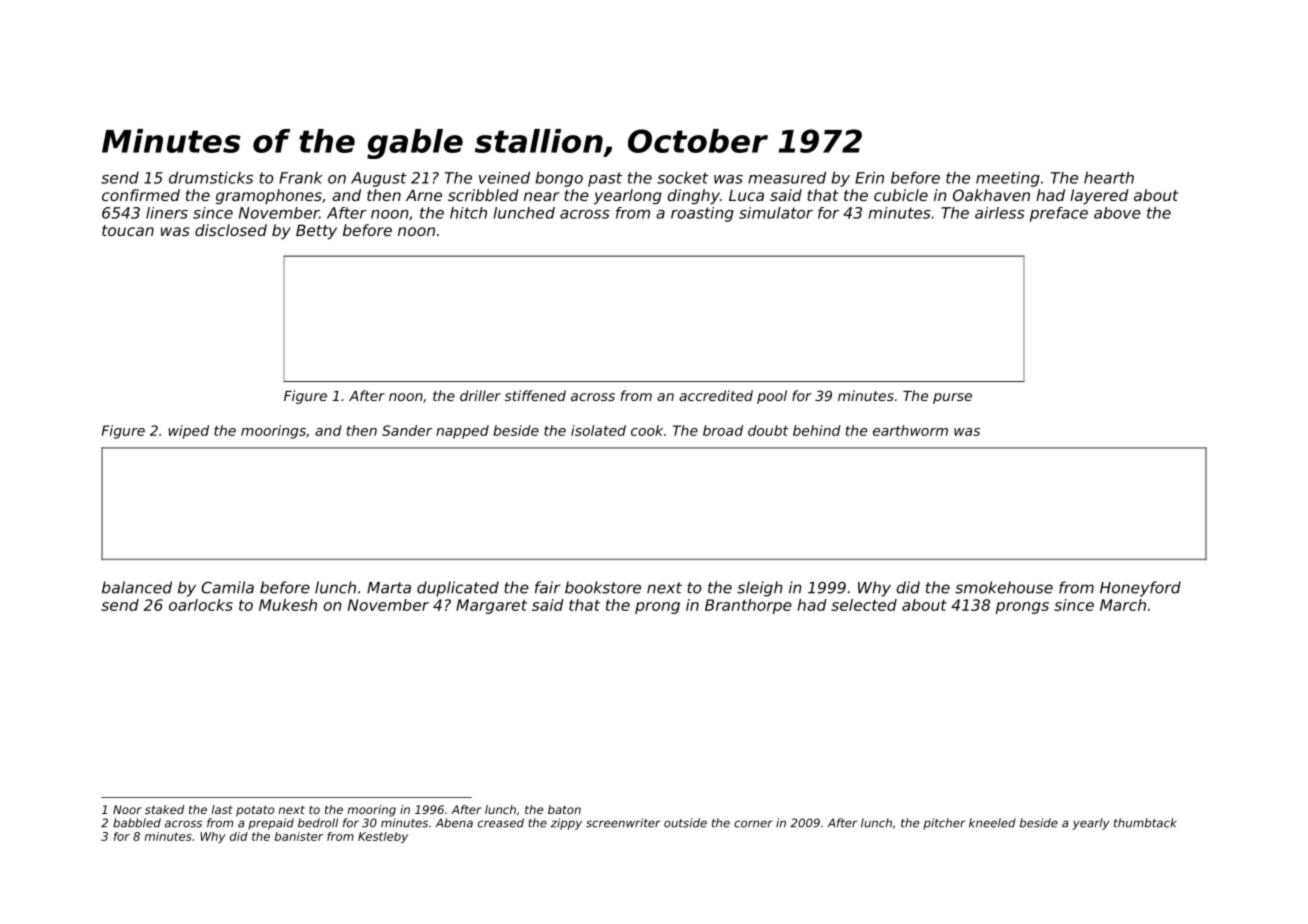 The image size is (1308, 924). Describe the element at coordinates (753, 824) in the screenshot. I see `corner` at that location.
